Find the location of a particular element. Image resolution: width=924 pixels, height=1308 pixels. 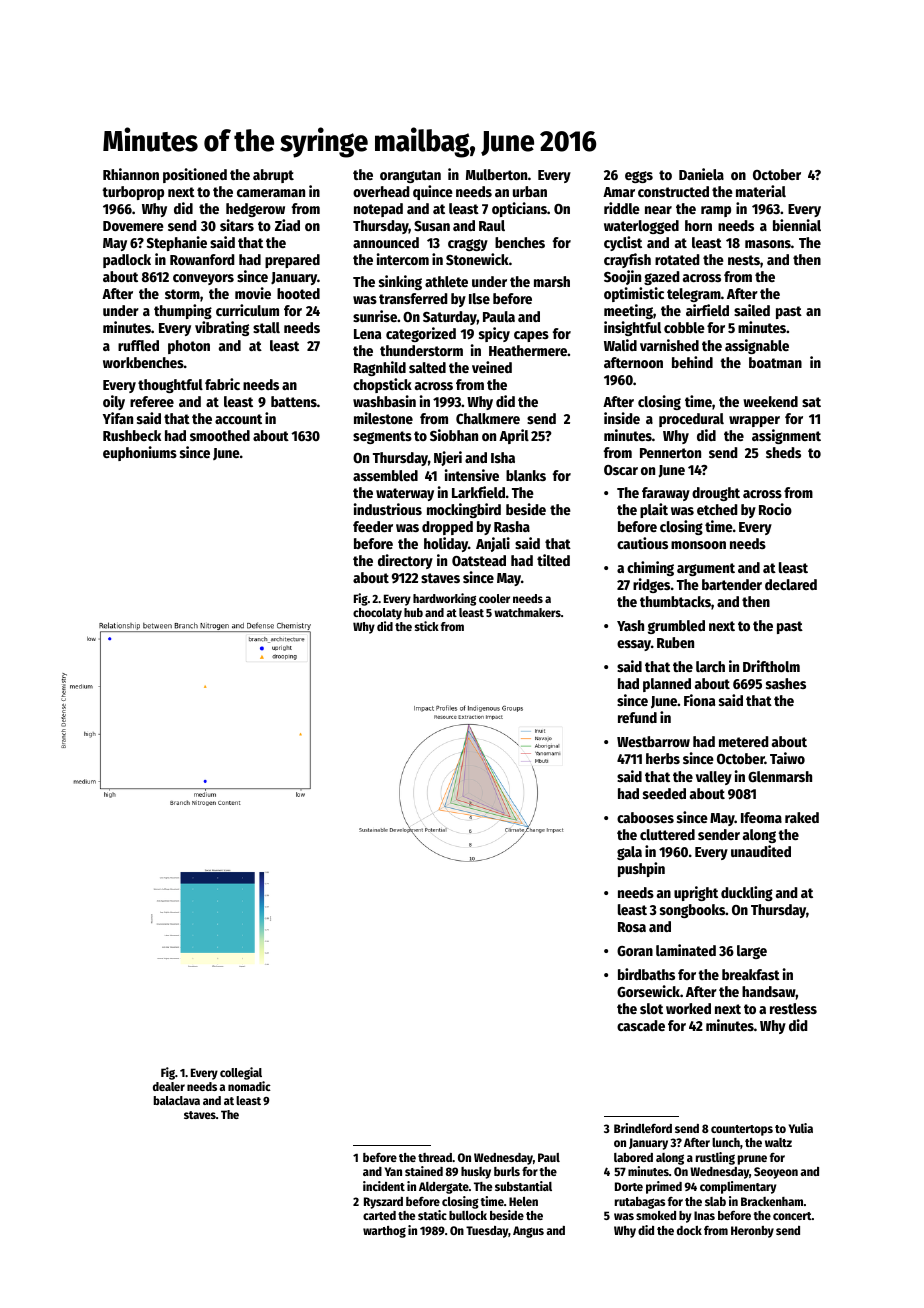

euphoniums is located at coordinates (140, 453).
